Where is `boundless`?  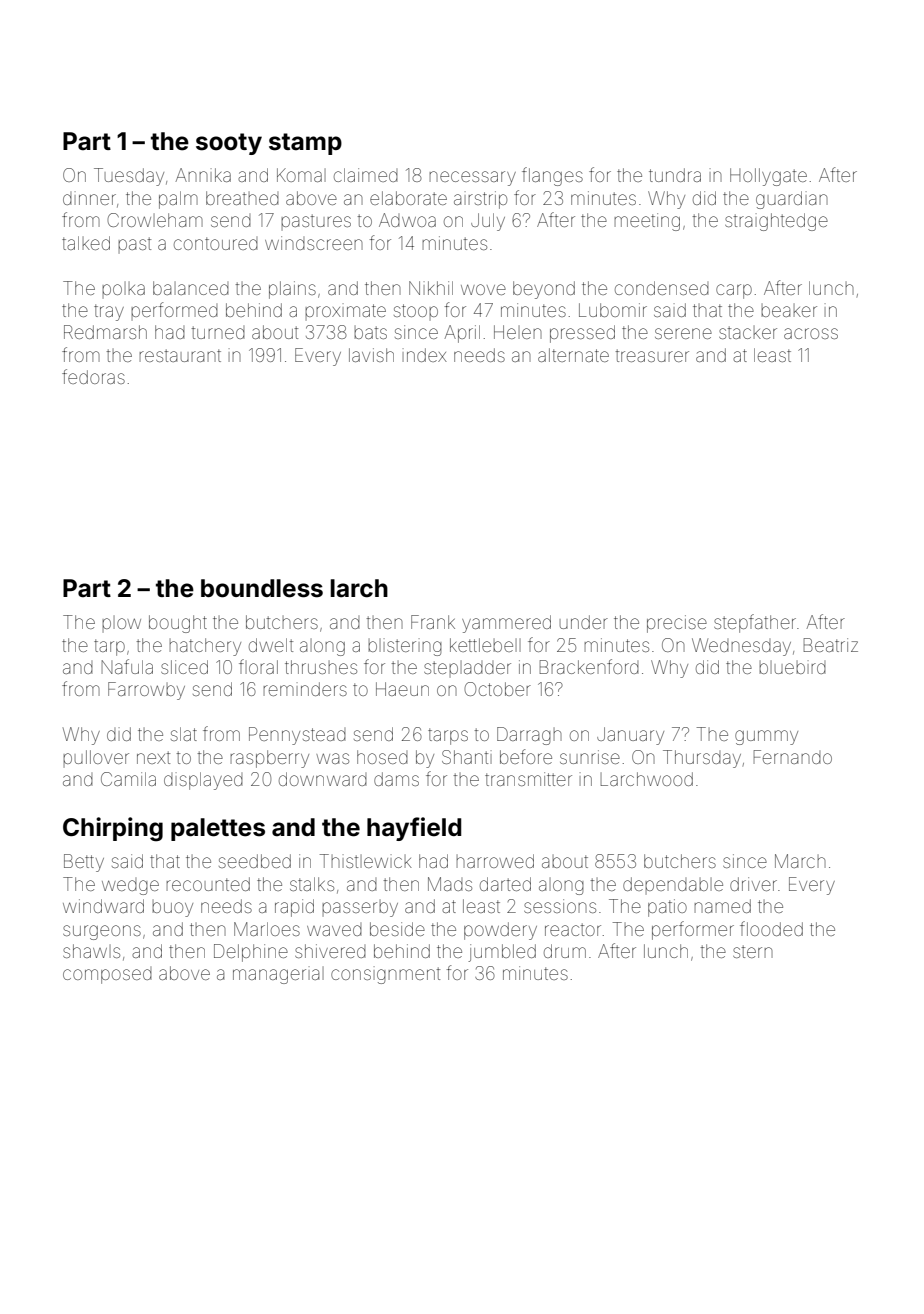 boundless is located at coordinates (262, 588).
